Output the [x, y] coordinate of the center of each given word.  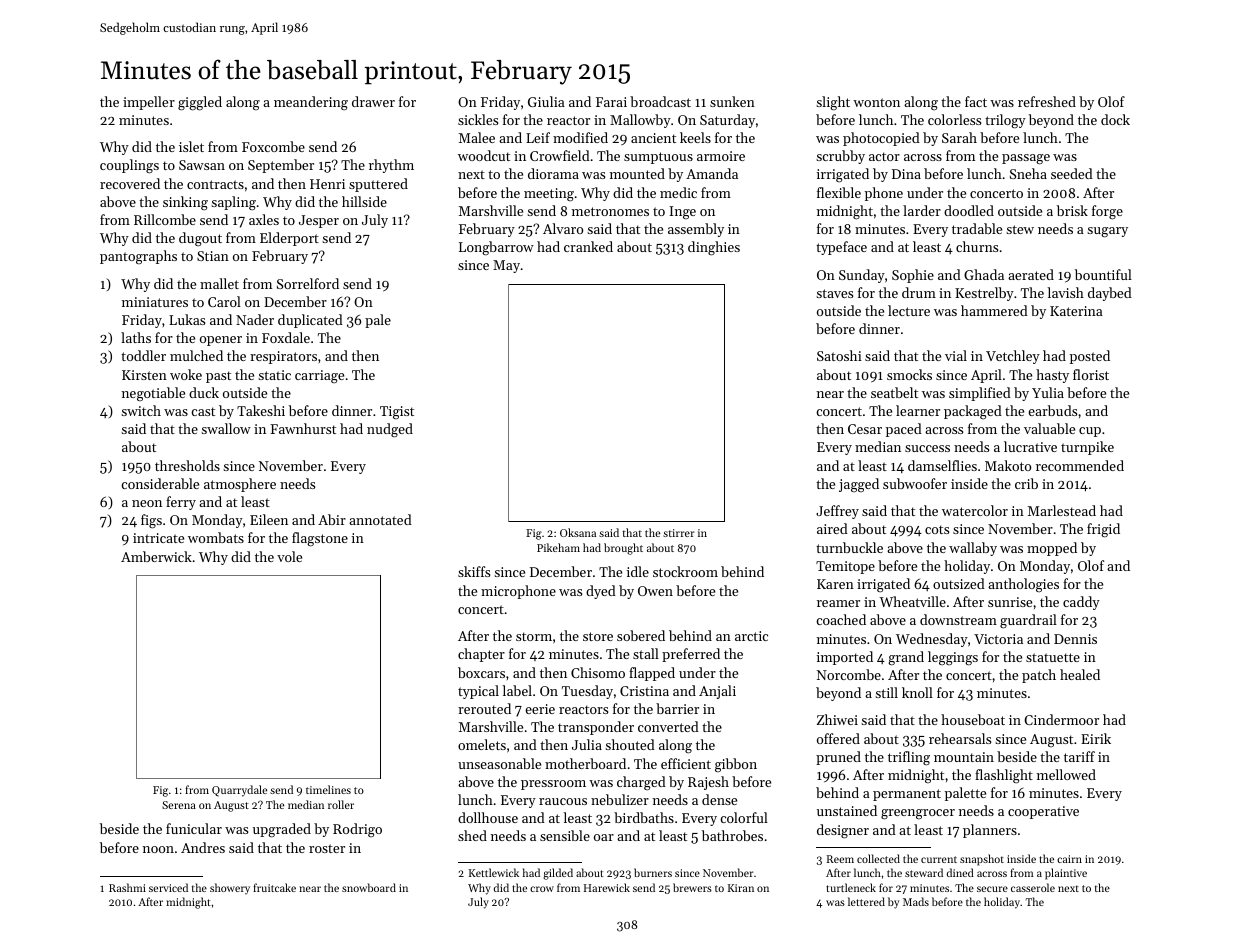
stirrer [679, 533]
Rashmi [127, 887]
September [281, 166]
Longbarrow [496, 248]
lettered [866, 901]
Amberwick [156, 556]
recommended [1080, 465]
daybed [1110, 294]
